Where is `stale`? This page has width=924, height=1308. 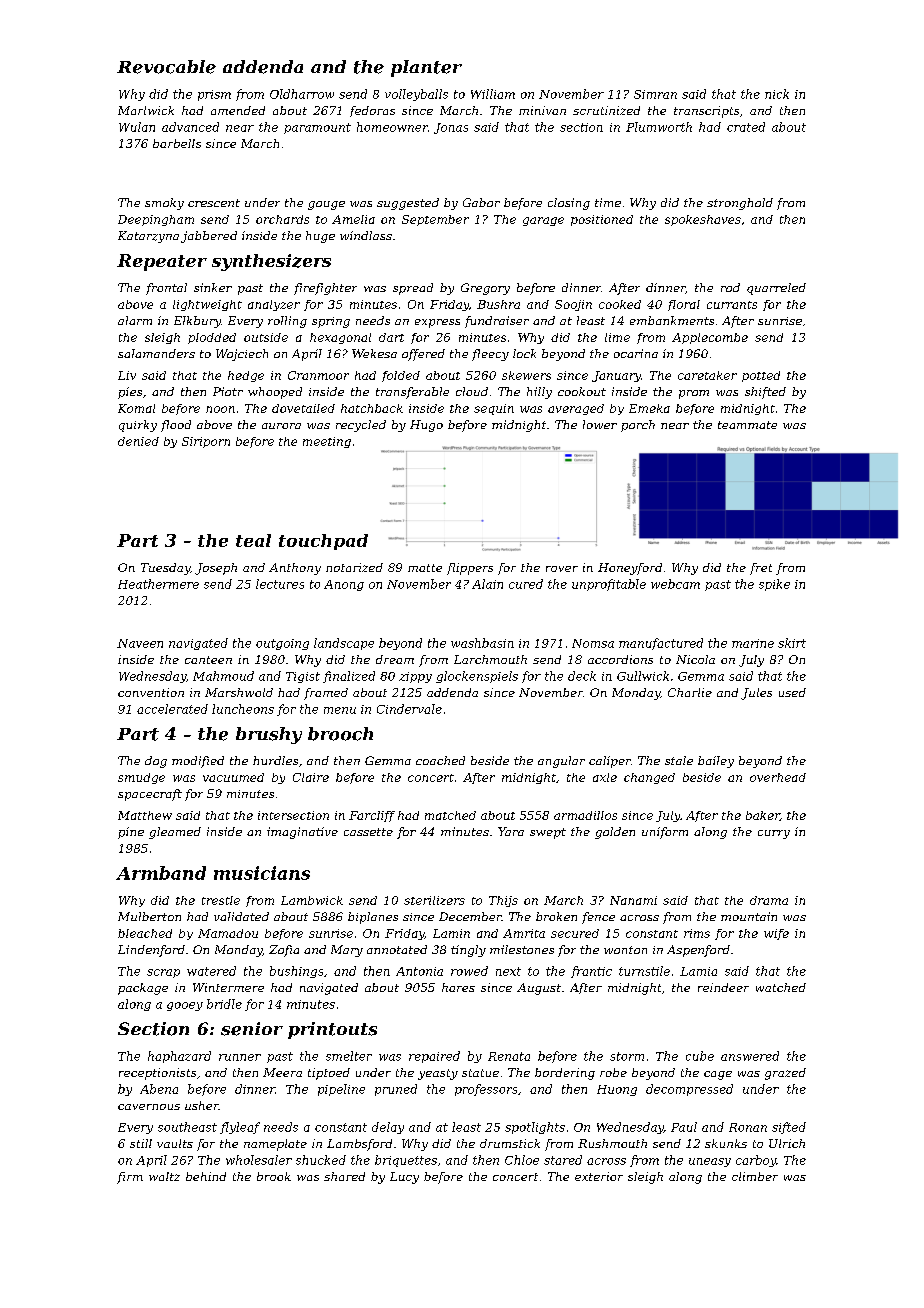 stale is located at coordinates (679, 760).
